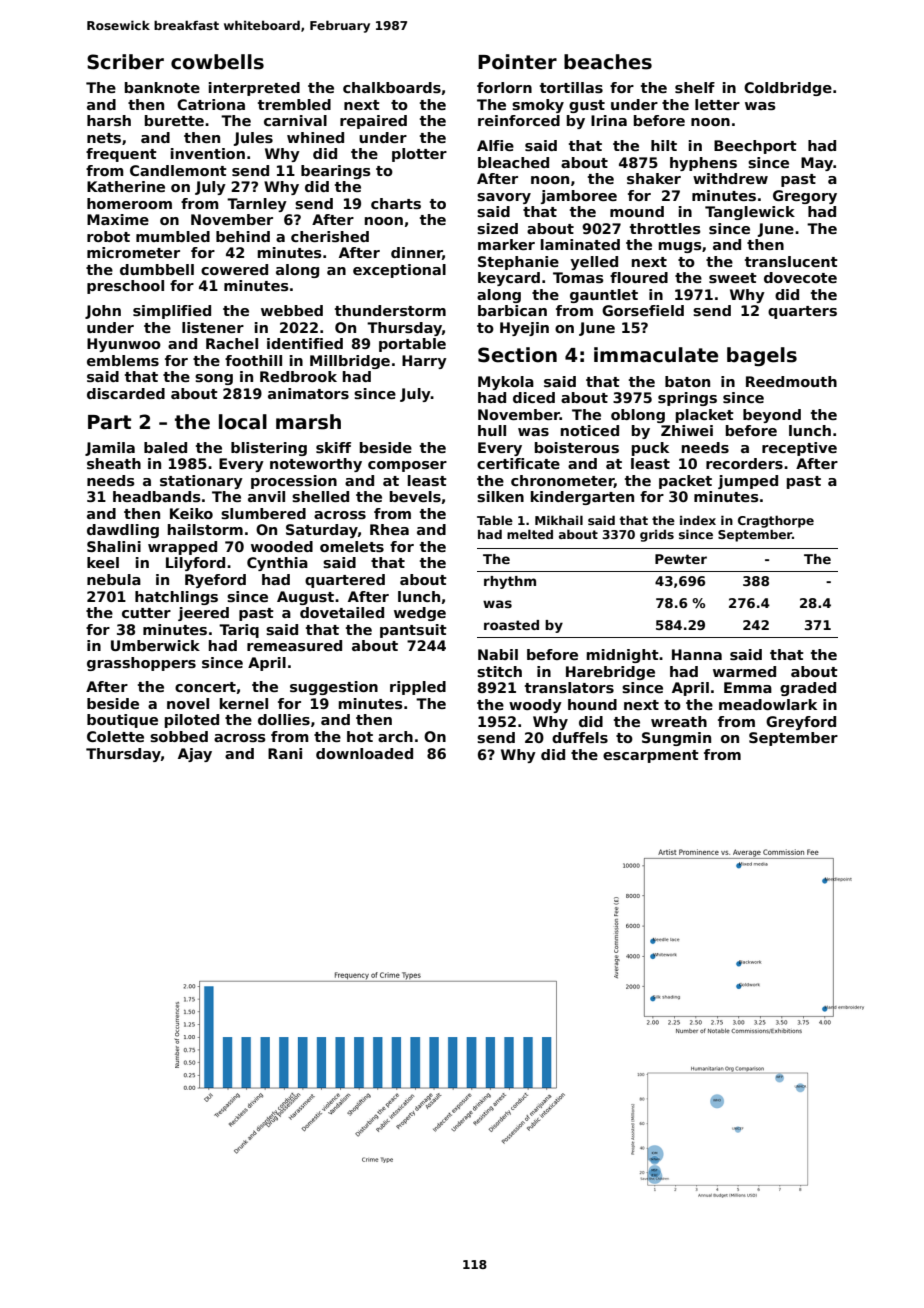  Describe the element at coordinates (125, 62) in the page. I see `Scriber` at that location.
